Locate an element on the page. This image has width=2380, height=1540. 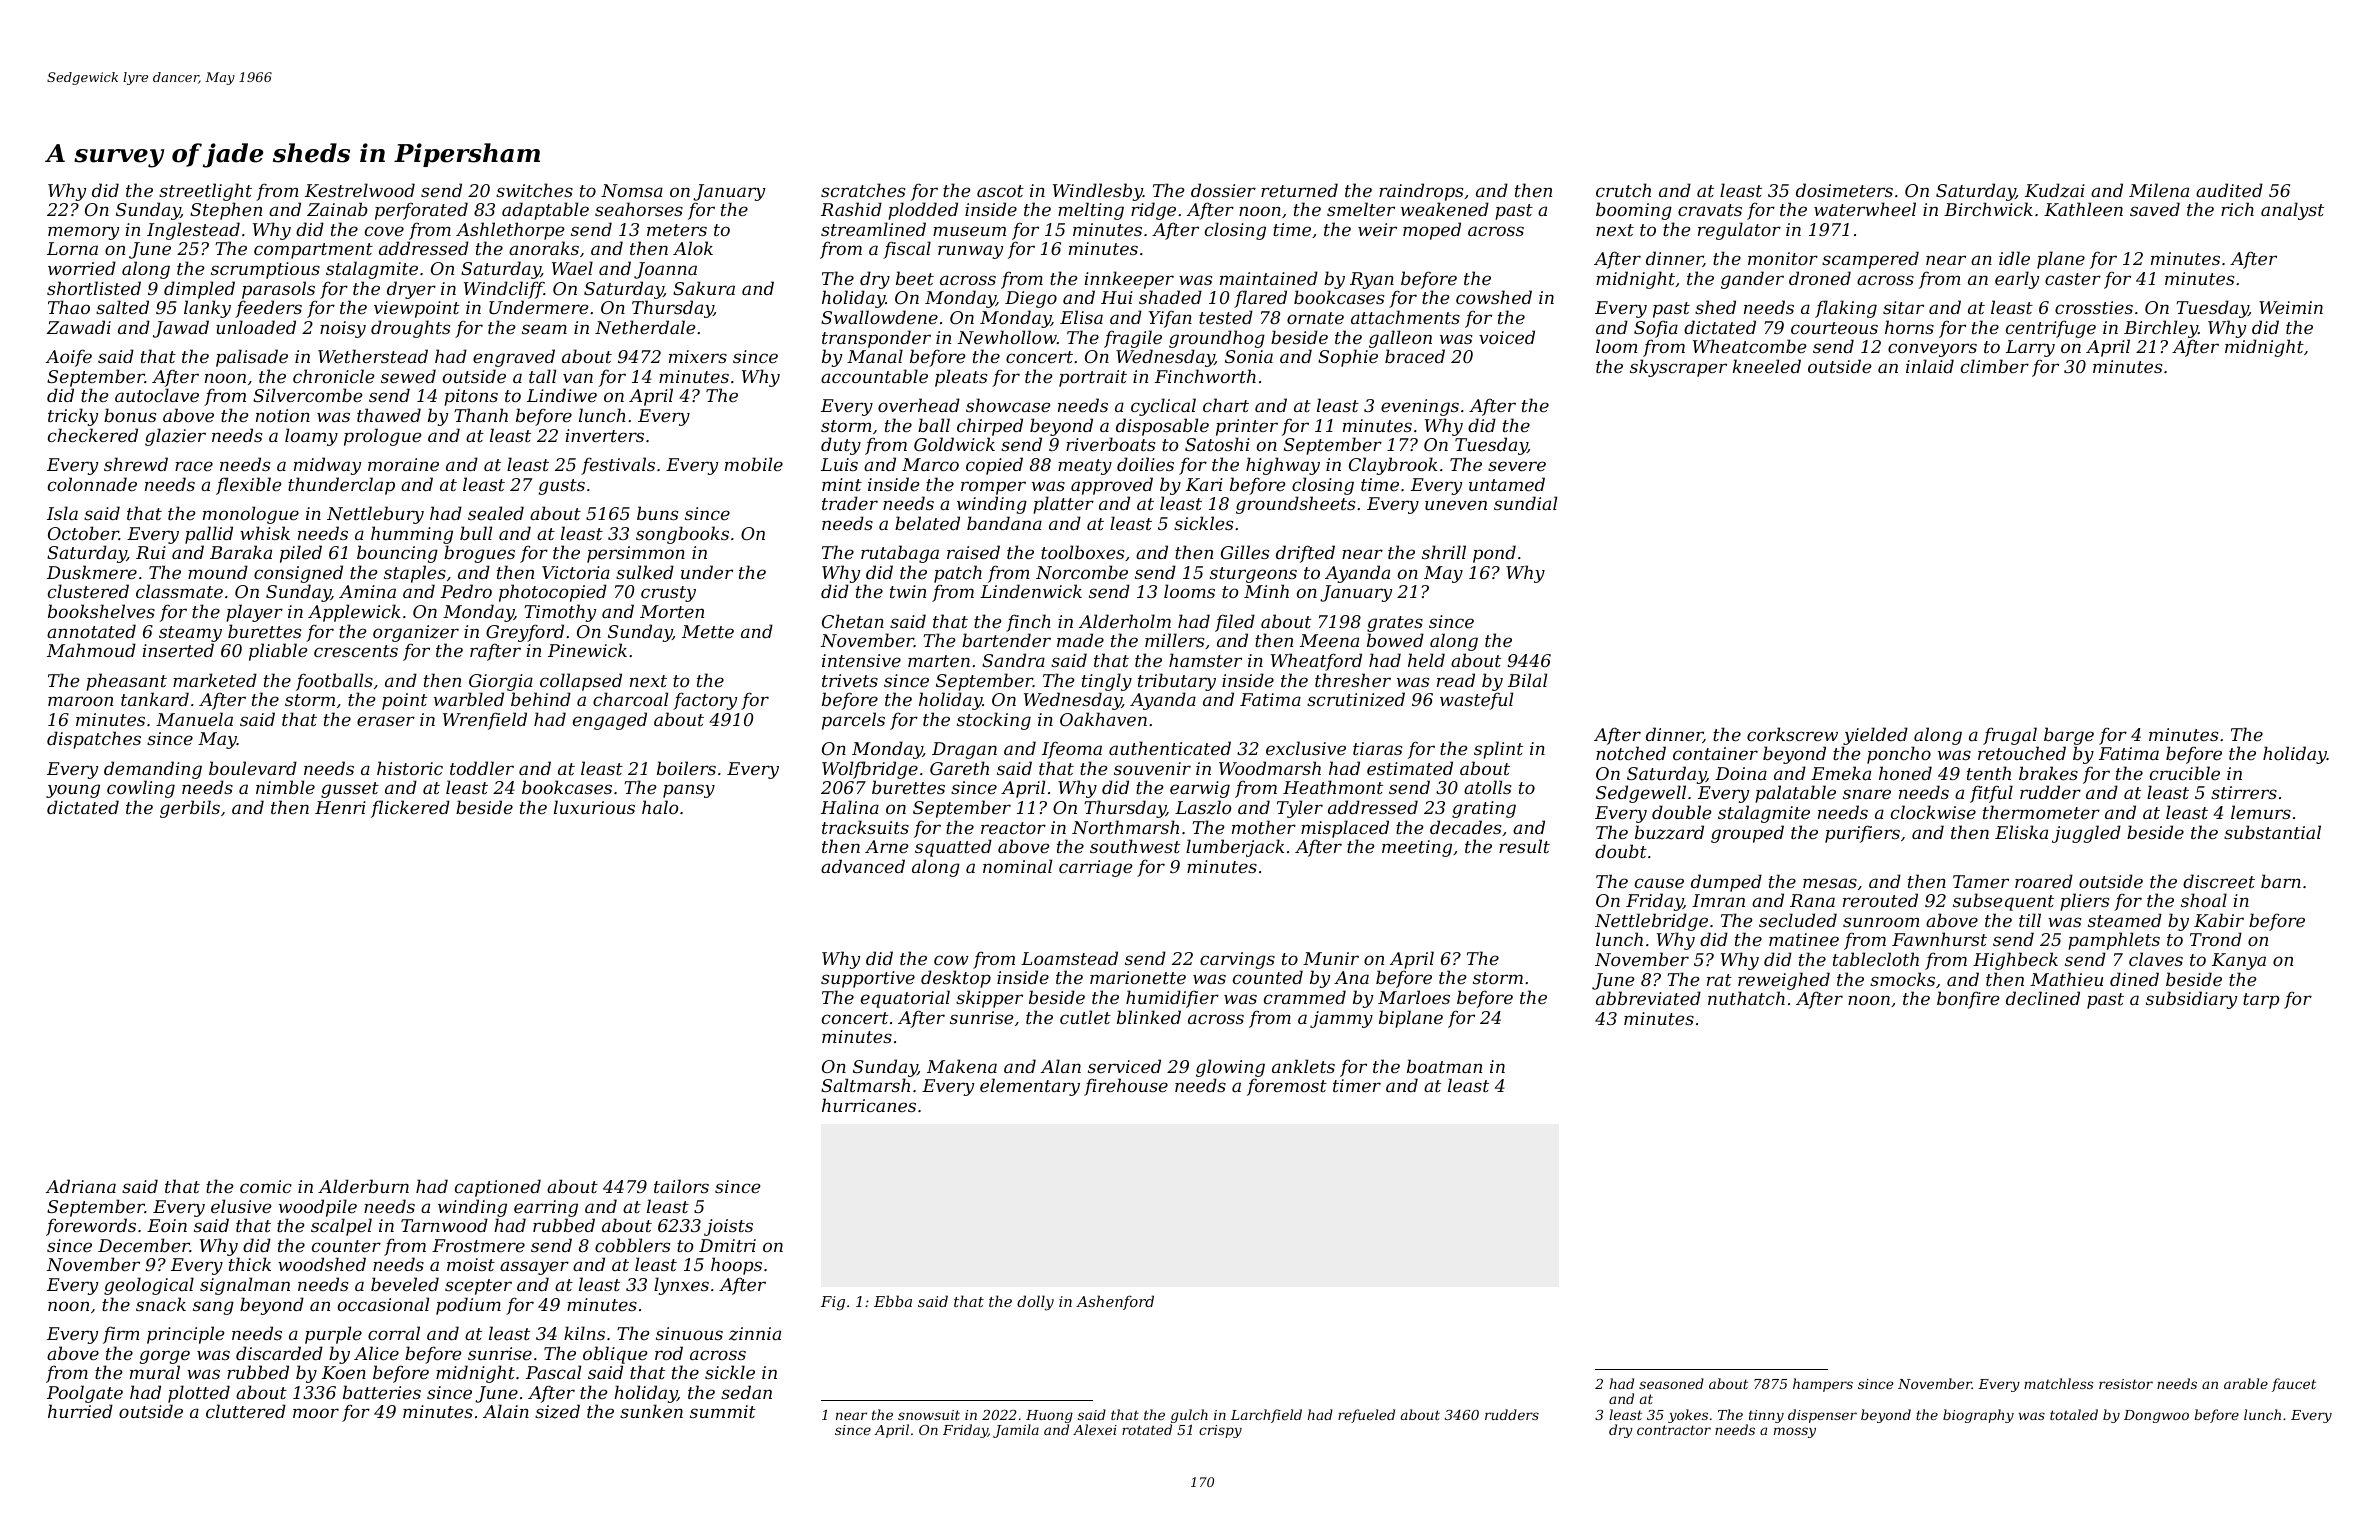
refueled is located at coordinates (1366, 1416).
